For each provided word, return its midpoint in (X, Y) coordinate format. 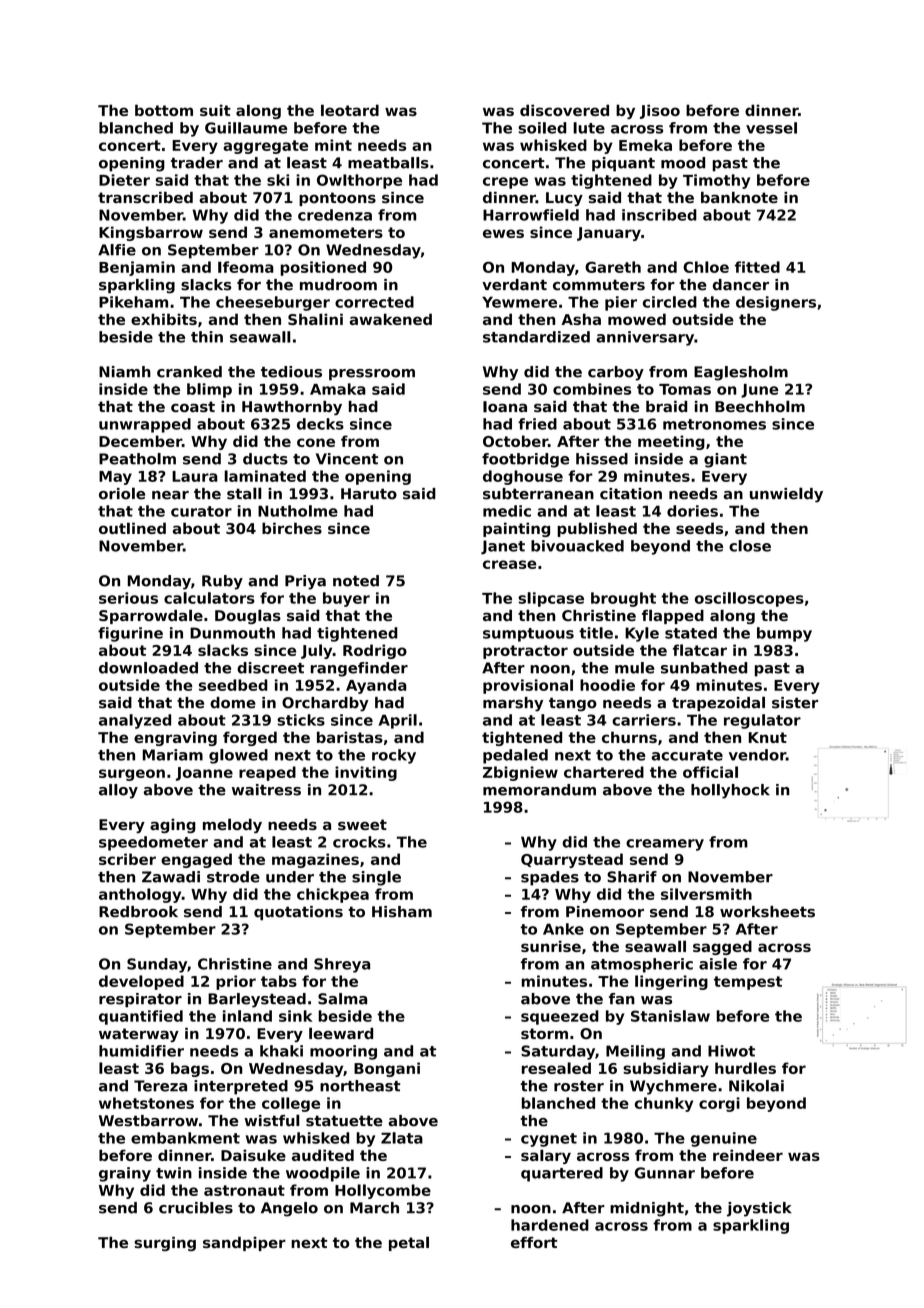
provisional (528, 686)
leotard (350, 110)
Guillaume (246, 128)
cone (316, 442)
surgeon (132, 775)
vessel (771, 128)
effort (534, 1242)
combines (592, 389)
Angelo (289, 1209)
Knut (767, 737)
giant (725, 460)
